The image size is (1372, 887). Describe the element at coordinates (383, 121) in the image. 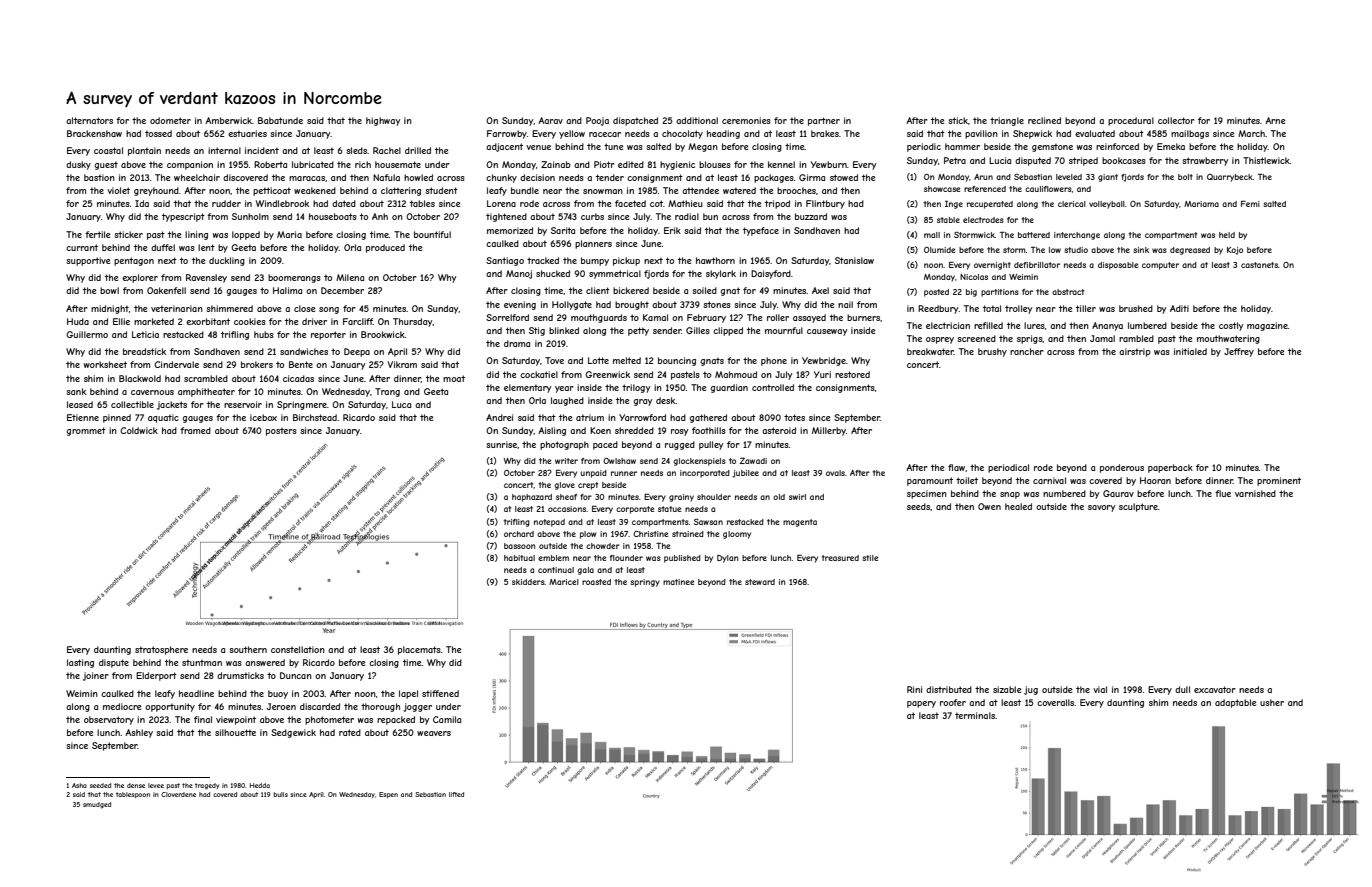

I see `highway` at that location.
